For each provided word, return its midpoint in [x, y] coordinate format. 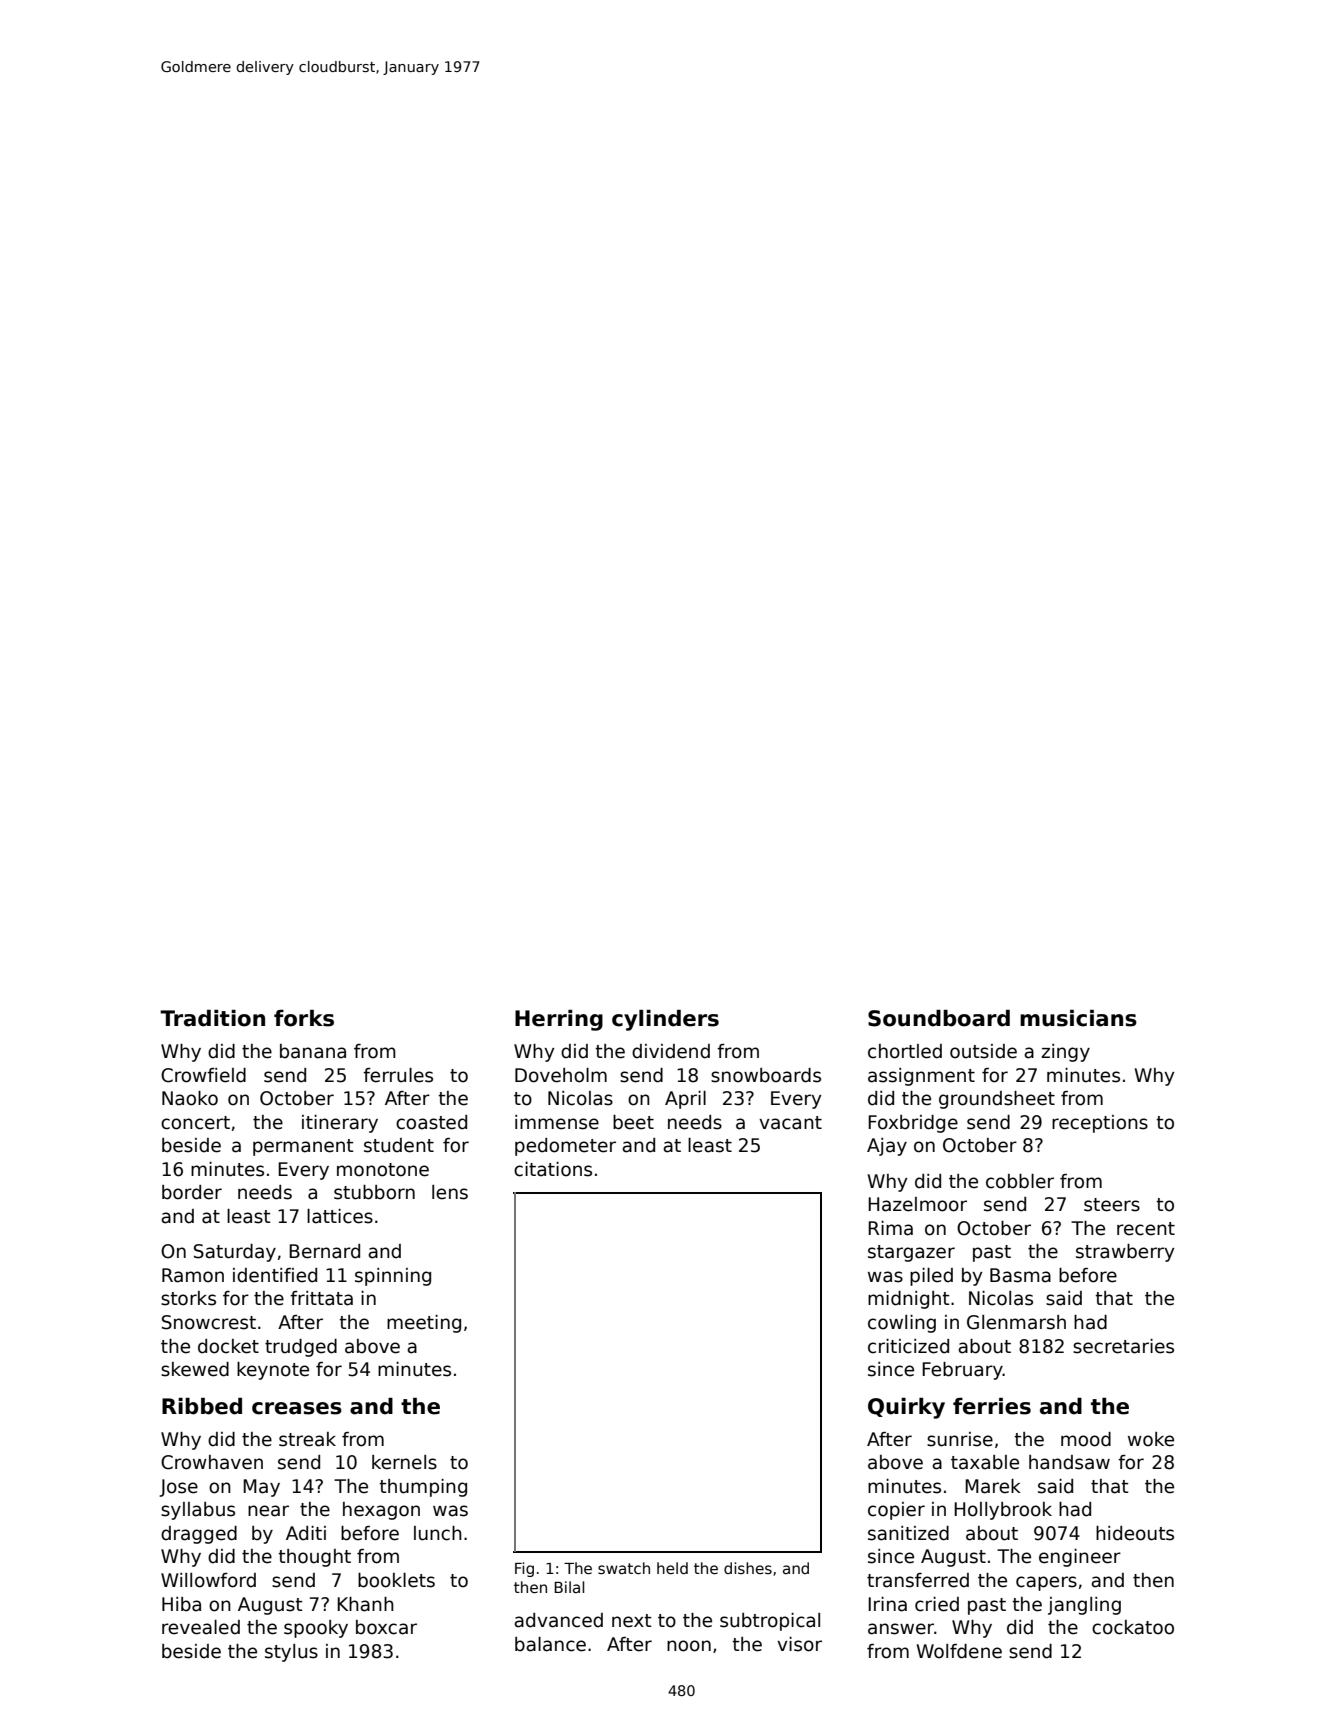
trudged [301, 1348]
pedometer [565, 1147]
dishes [748, 1568]
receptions [1100, 1124]
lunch [438, 1533]
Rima [890, 1228]
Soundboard [939, 1018]
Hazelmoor [917, 1204]
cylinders [665, 1020]
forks [304, 1018]
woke [1151, 1439]
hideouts [1135, 1533]
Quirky [906, 1408]
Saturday [235, 1253]
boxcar [386, 1627]
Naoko [190, 1098]
